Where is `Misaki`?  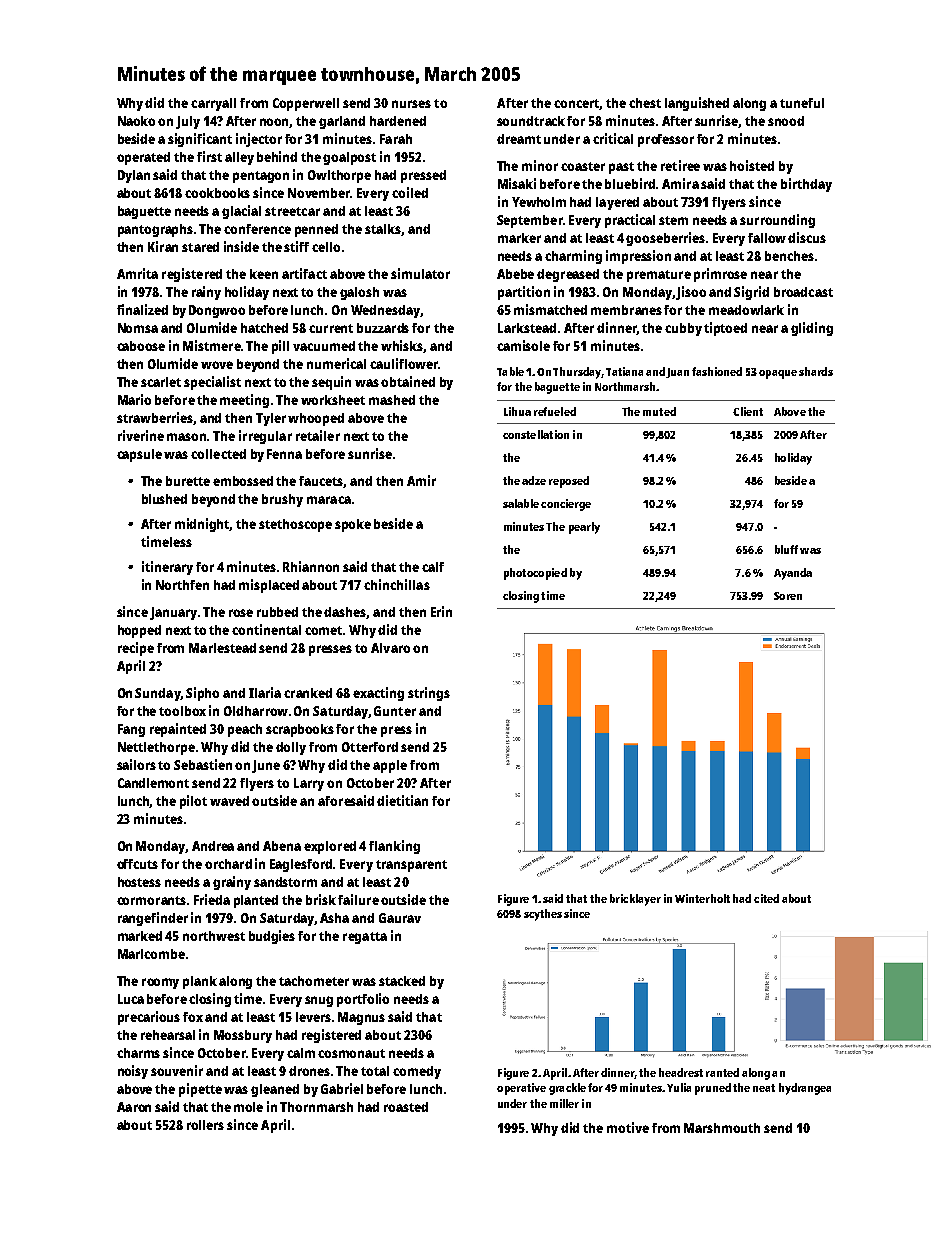
Misaki is located at coordinates (517, 183).
